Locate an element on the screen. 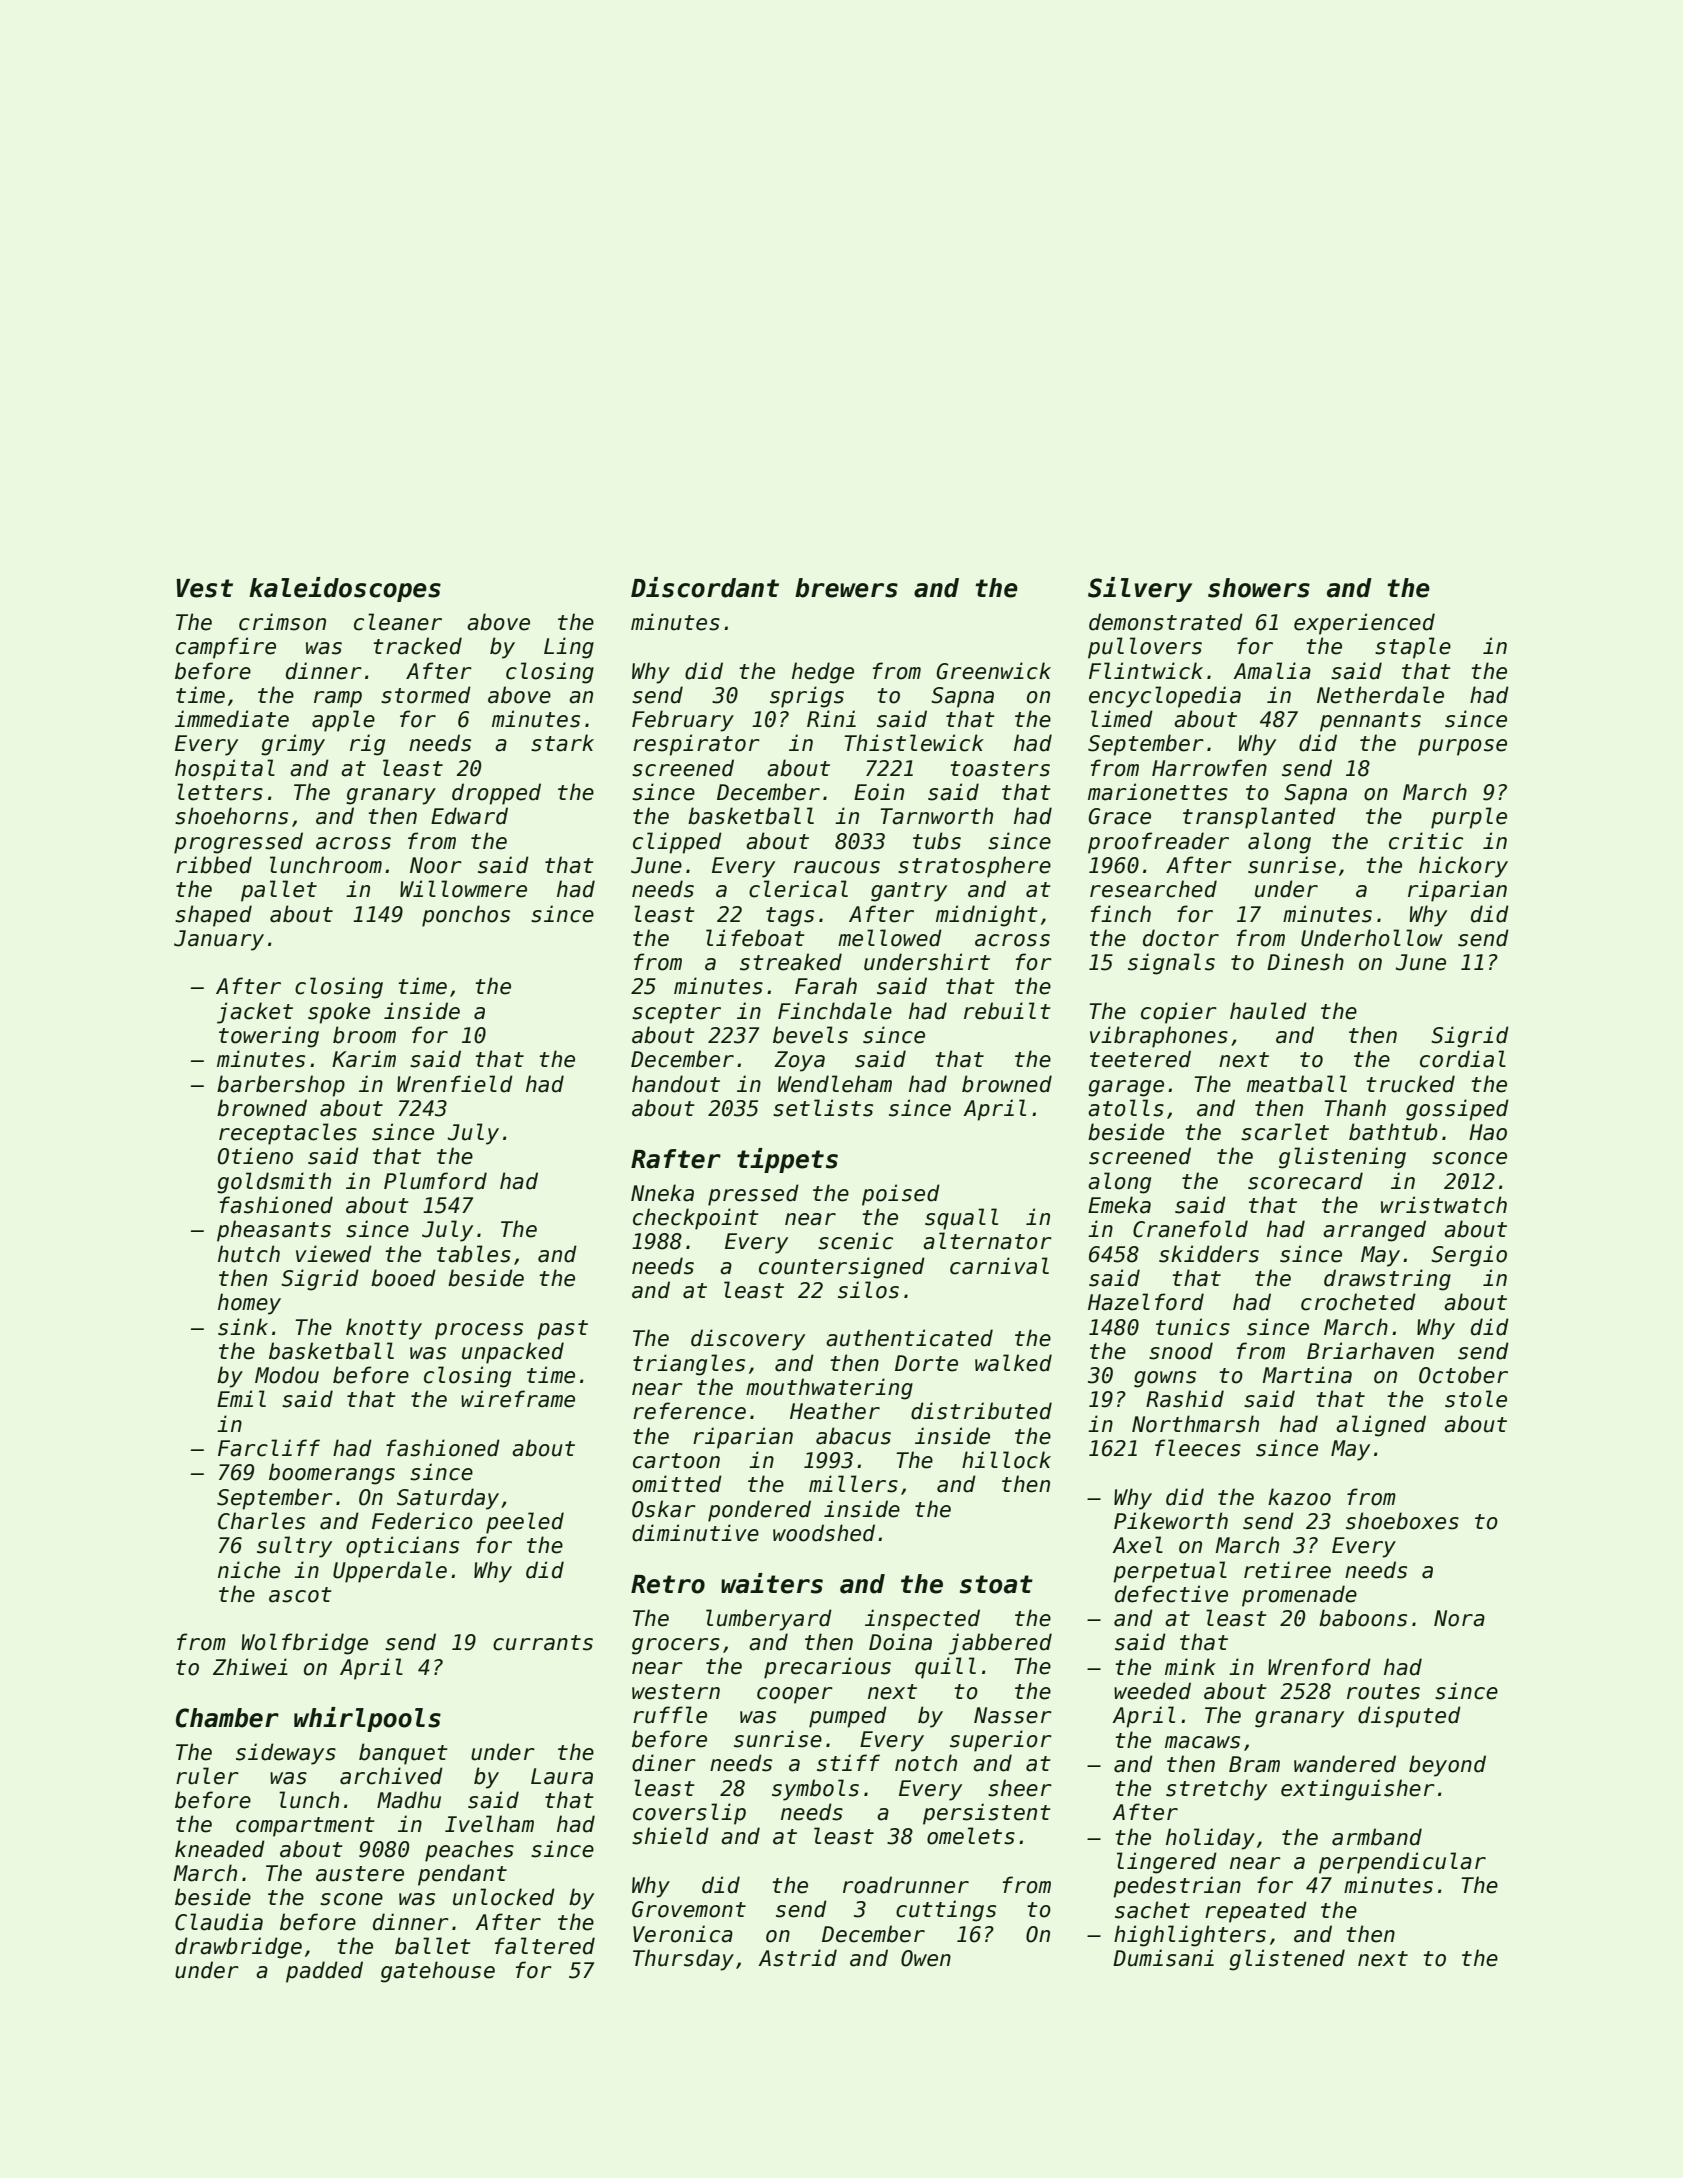 Image resolution: width=1683 pixels, height=2178 pixels. padded is located at coordinates (324, 1972).
